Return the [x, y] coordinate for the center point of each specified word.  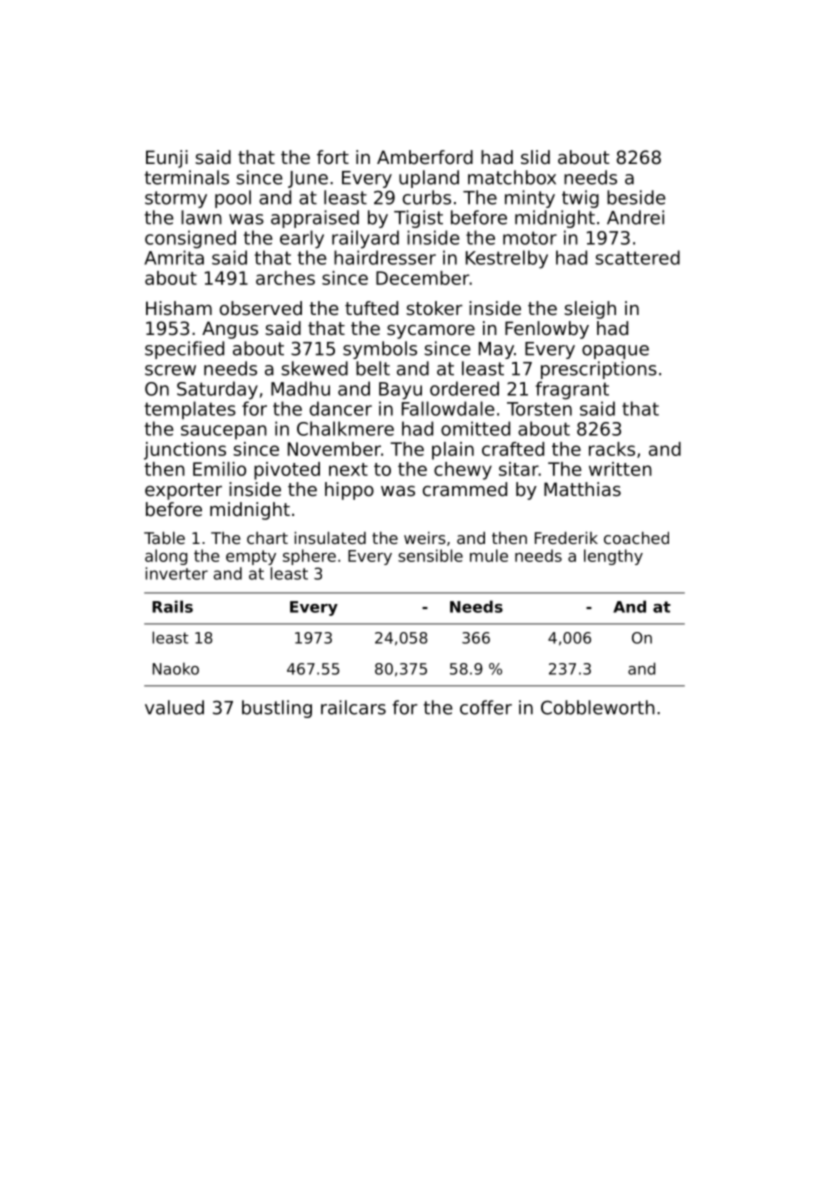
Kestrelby [507, 259]
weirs [425, 538]
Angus [230, 330]
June [308, 179]
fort [333, 157]
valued [174, 707]
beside [636, 197]
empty [251, 557]
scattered [637, 257]
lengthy [613, 557]
